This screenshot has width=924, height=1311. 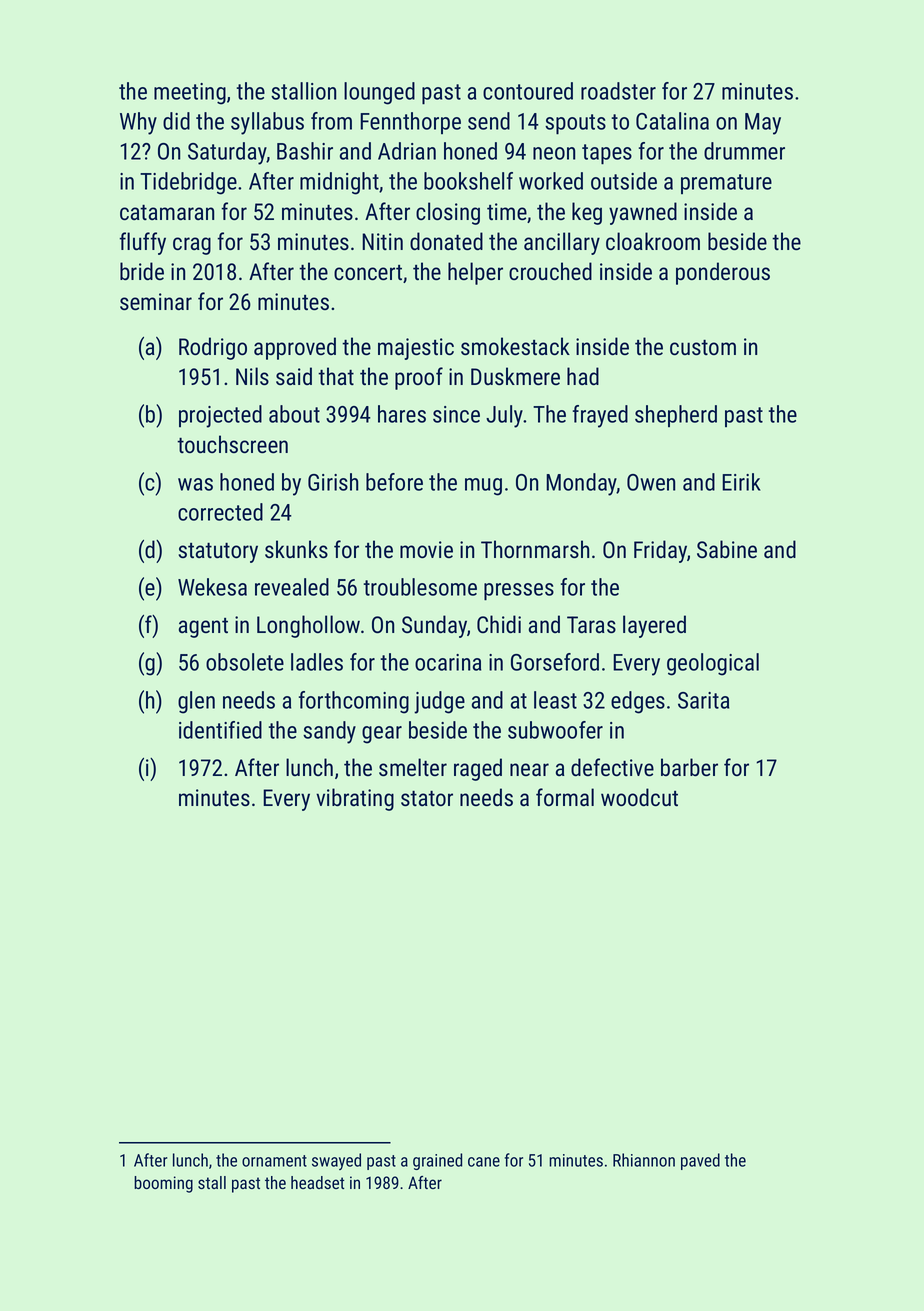 What do you see at coordinates (163, 1184) in the screenshot?
I see `booming` at bounding box center [163, 1184].
